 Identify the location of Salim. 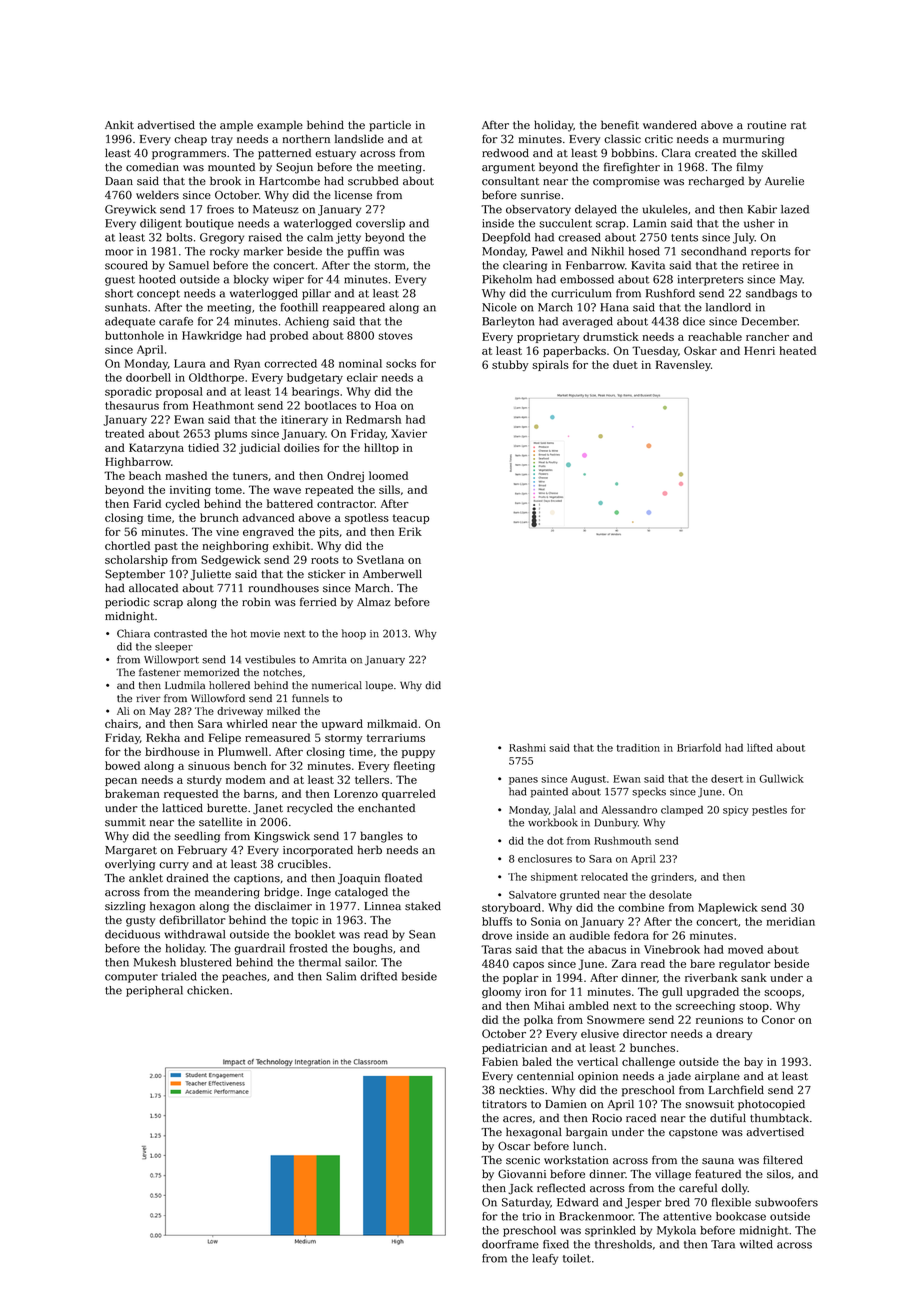
(341, 976).
